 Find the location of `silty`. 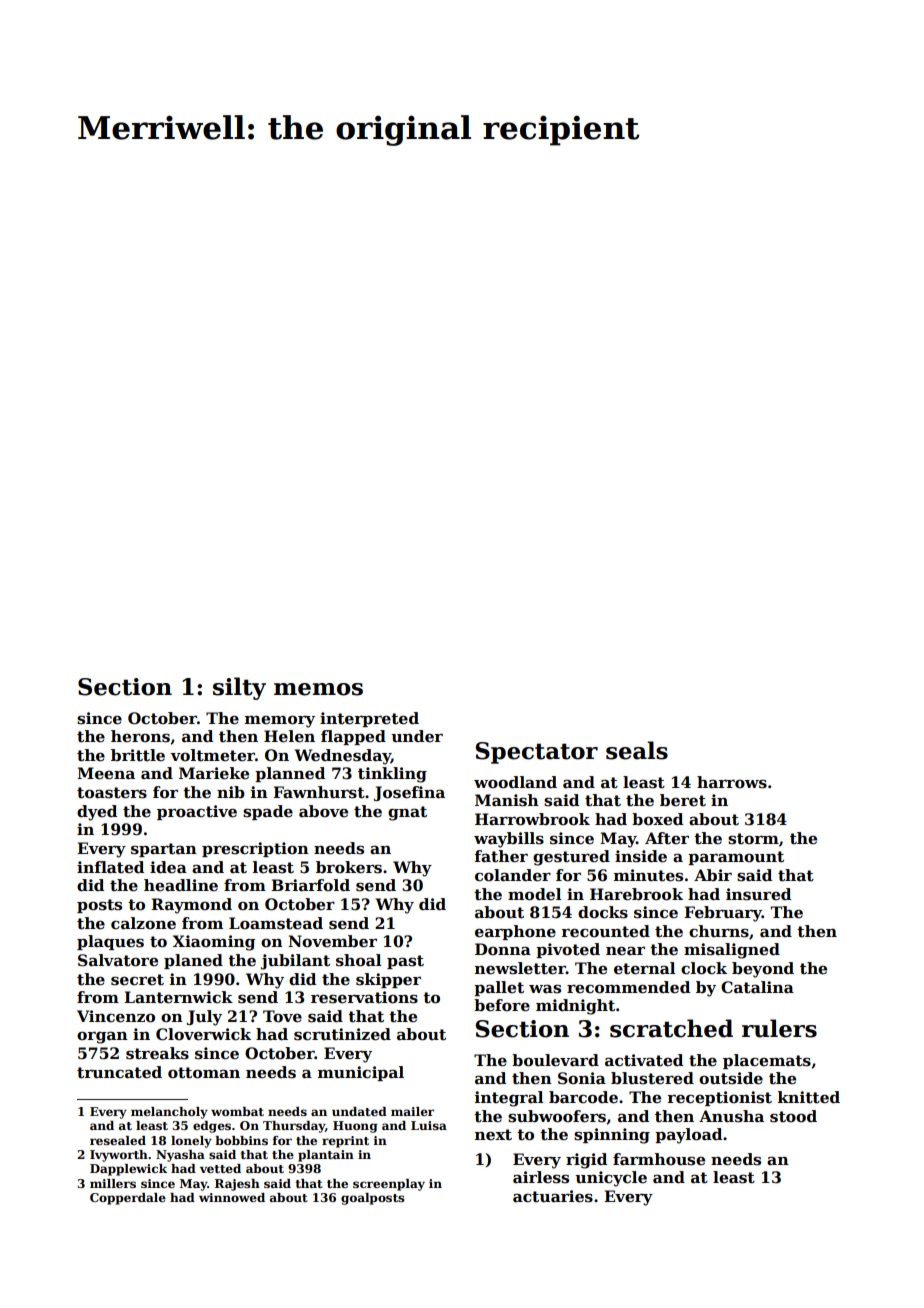

silty is located at coordinates (239, 688).
